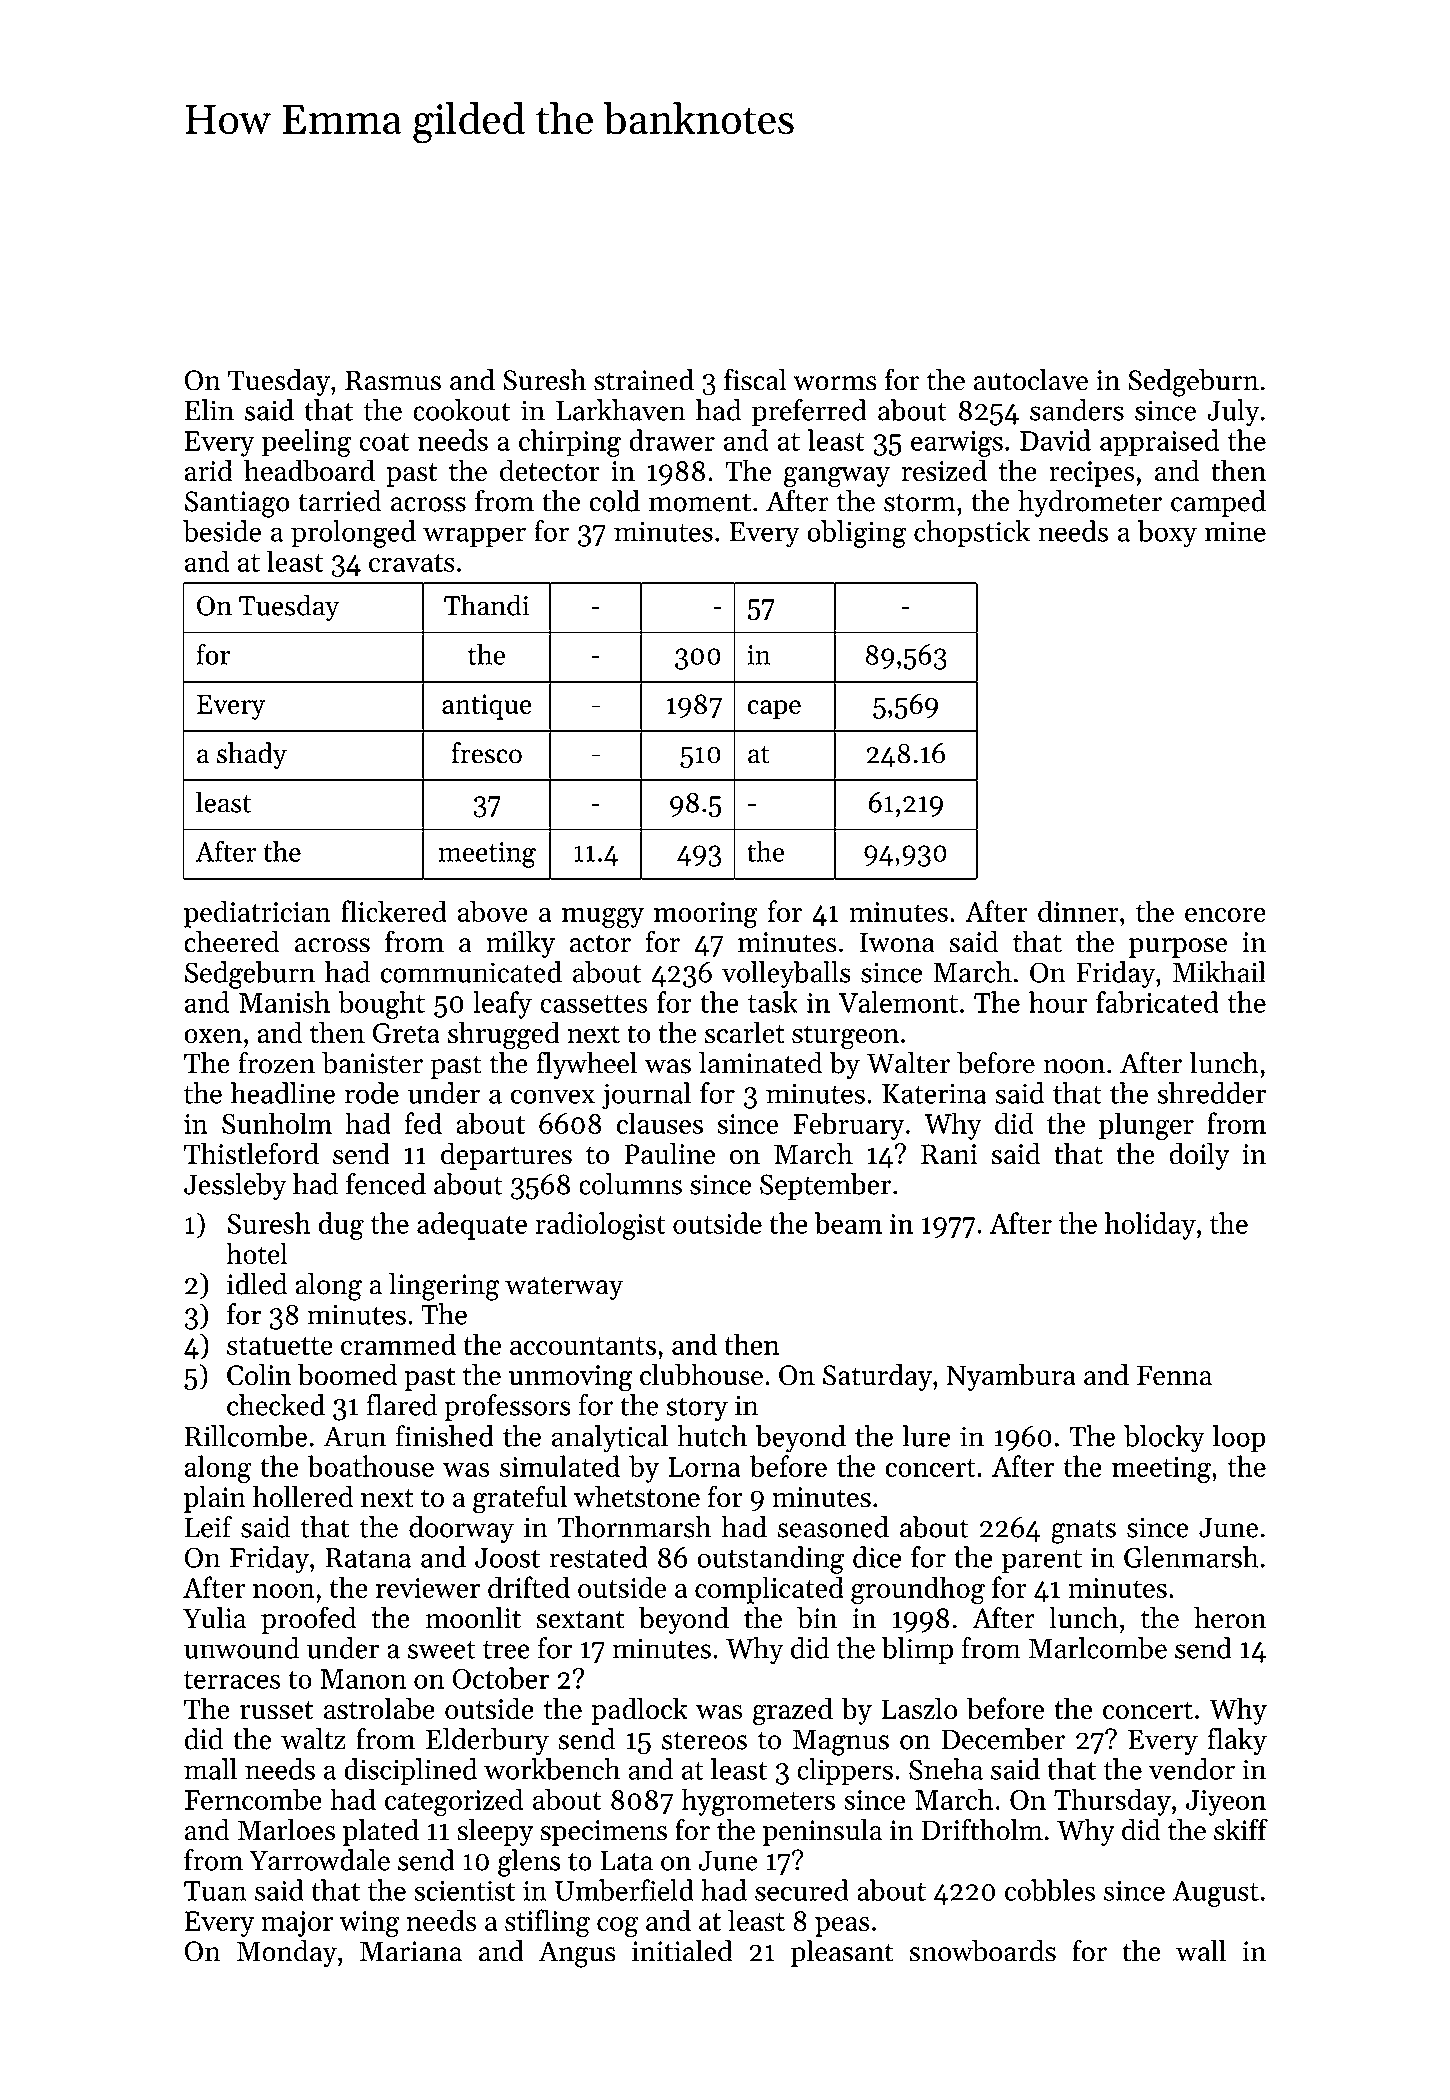  Describe the element at coordinates (252, 755) in the screenshot. I see `shady` at that location.
